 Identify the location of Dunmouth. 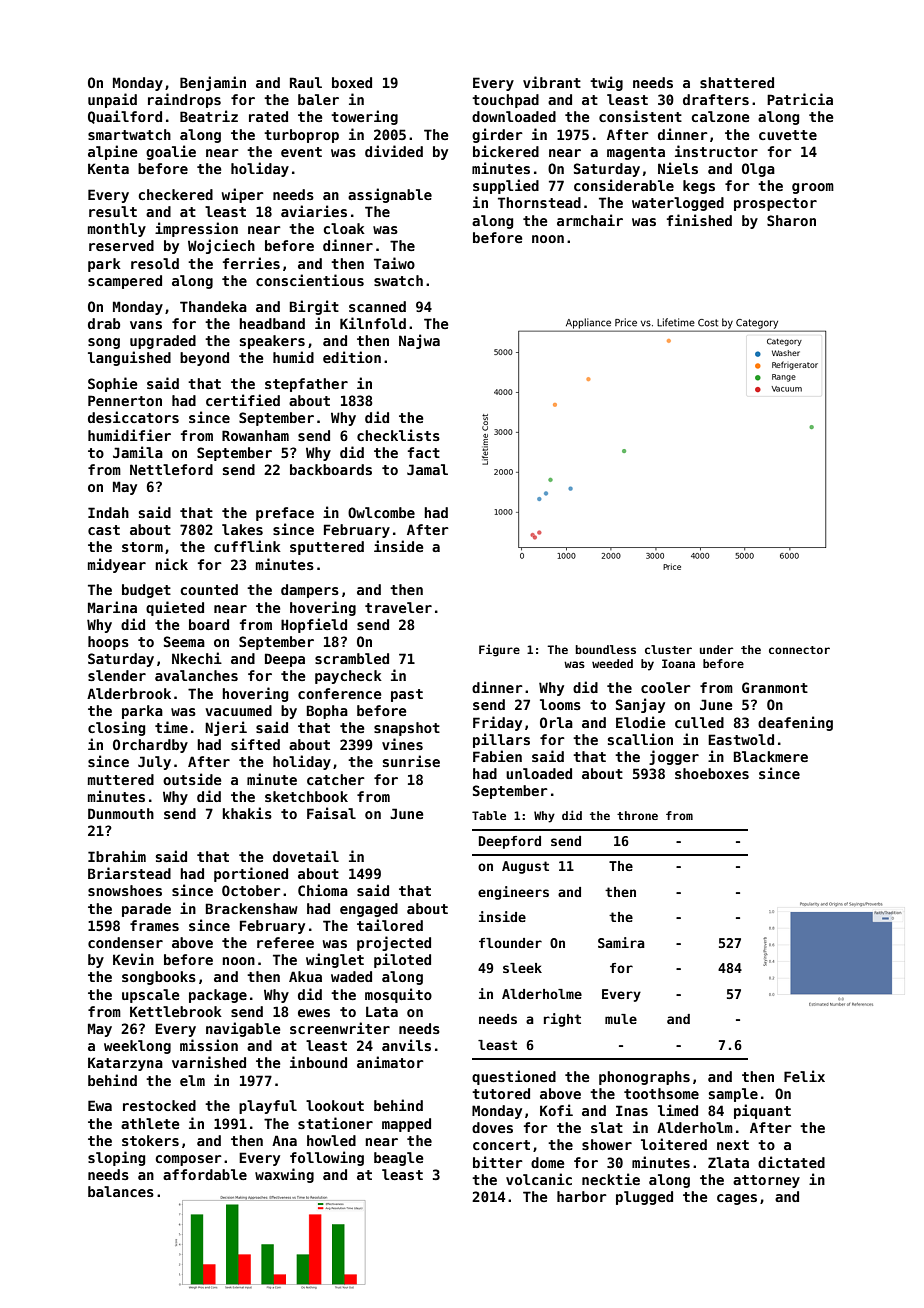
(121, 813).
